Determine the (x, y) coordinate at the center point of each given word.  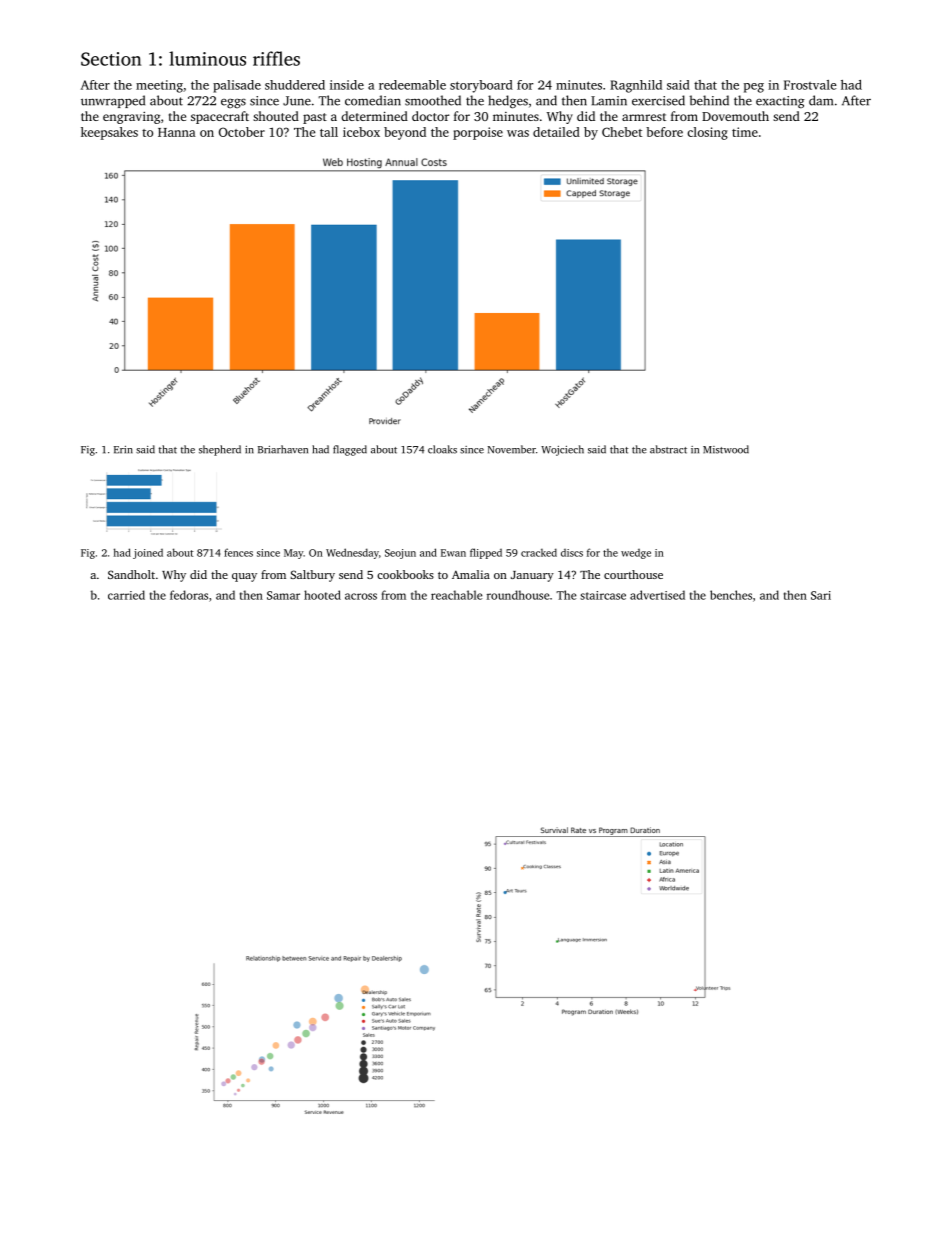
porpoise (478, 133)
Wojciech (562, 450)
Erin (123, 450)
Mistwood (726, 449)
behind (709, 100)
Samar (283, 595)
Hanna (177, 132)
